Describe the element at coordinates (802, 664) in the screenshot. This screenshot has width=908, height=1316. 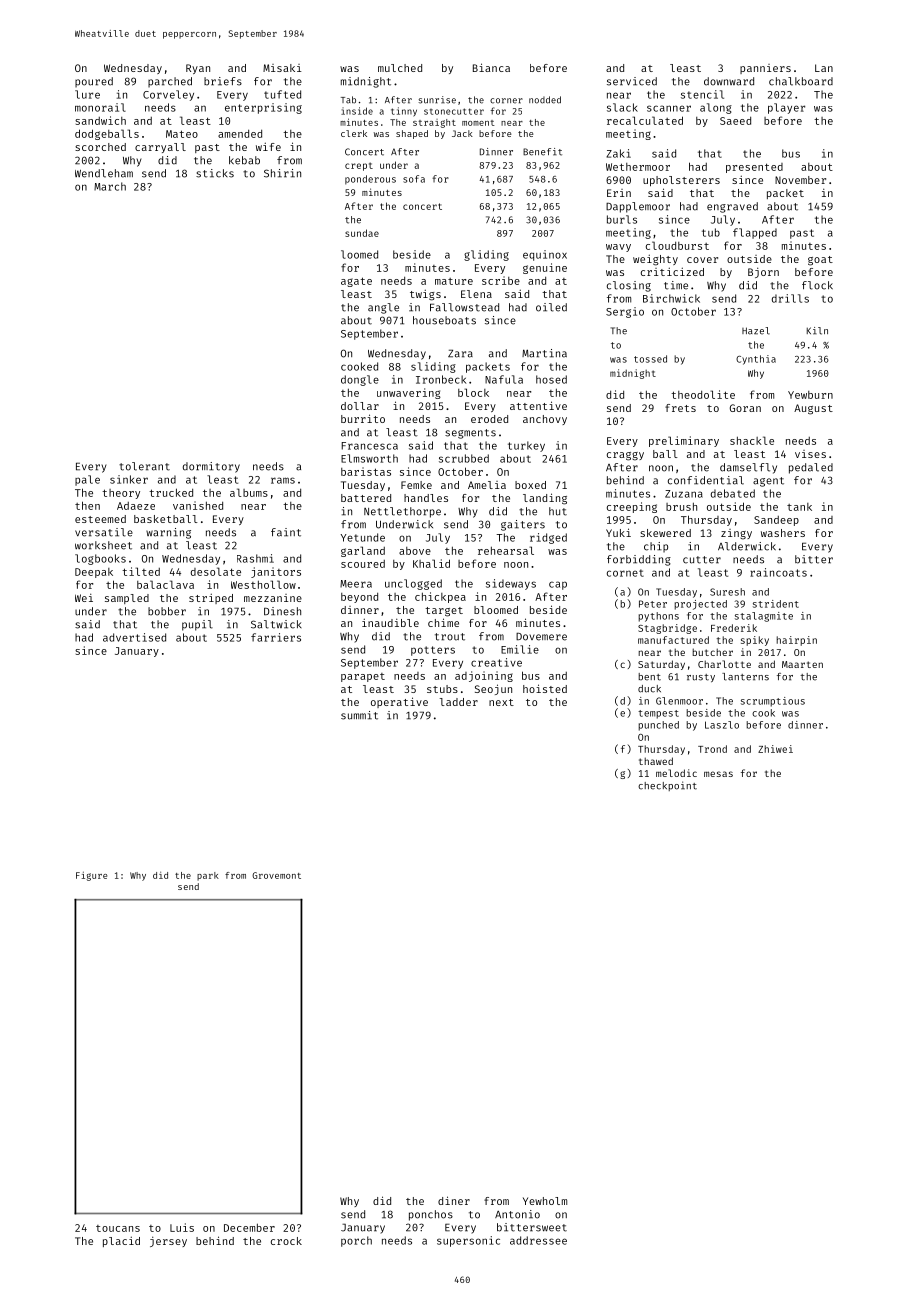
I see `Maarten` at that location.
